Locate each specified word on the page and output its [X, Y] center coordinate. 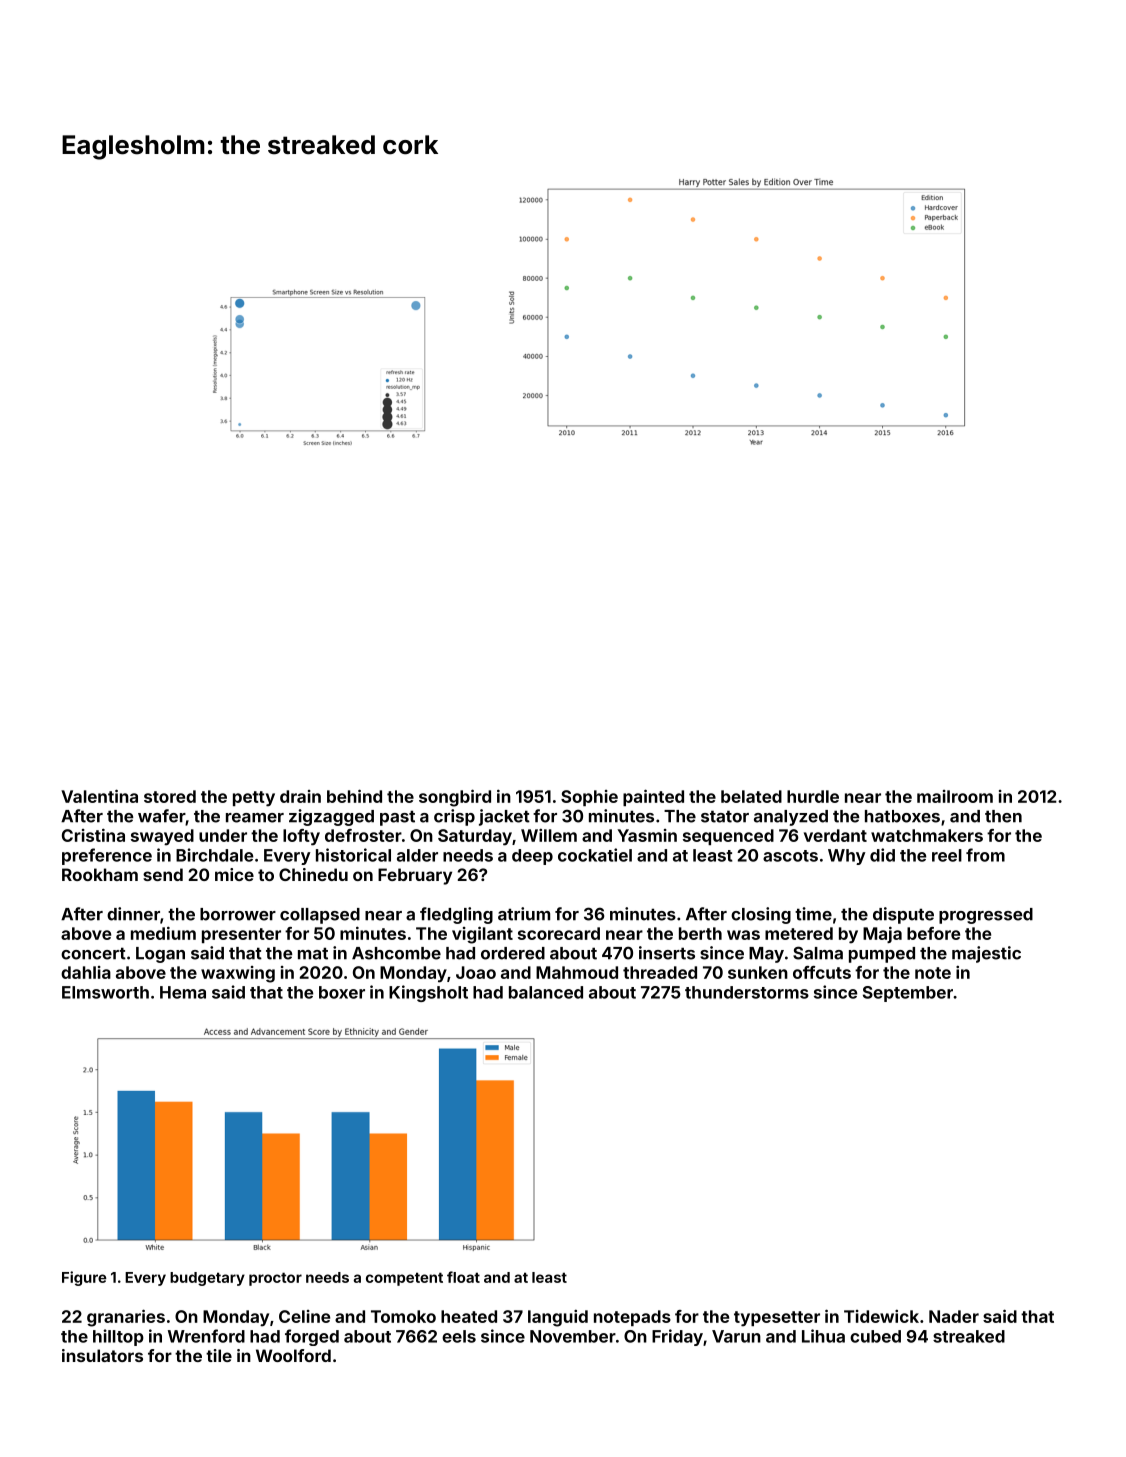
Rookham [100, 874]
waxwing [238, 974]
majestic [986, 954]
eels [459, 1336]
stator [725, 816]
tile [219, 1355]
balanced [546, 992]
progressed [986, 916]
